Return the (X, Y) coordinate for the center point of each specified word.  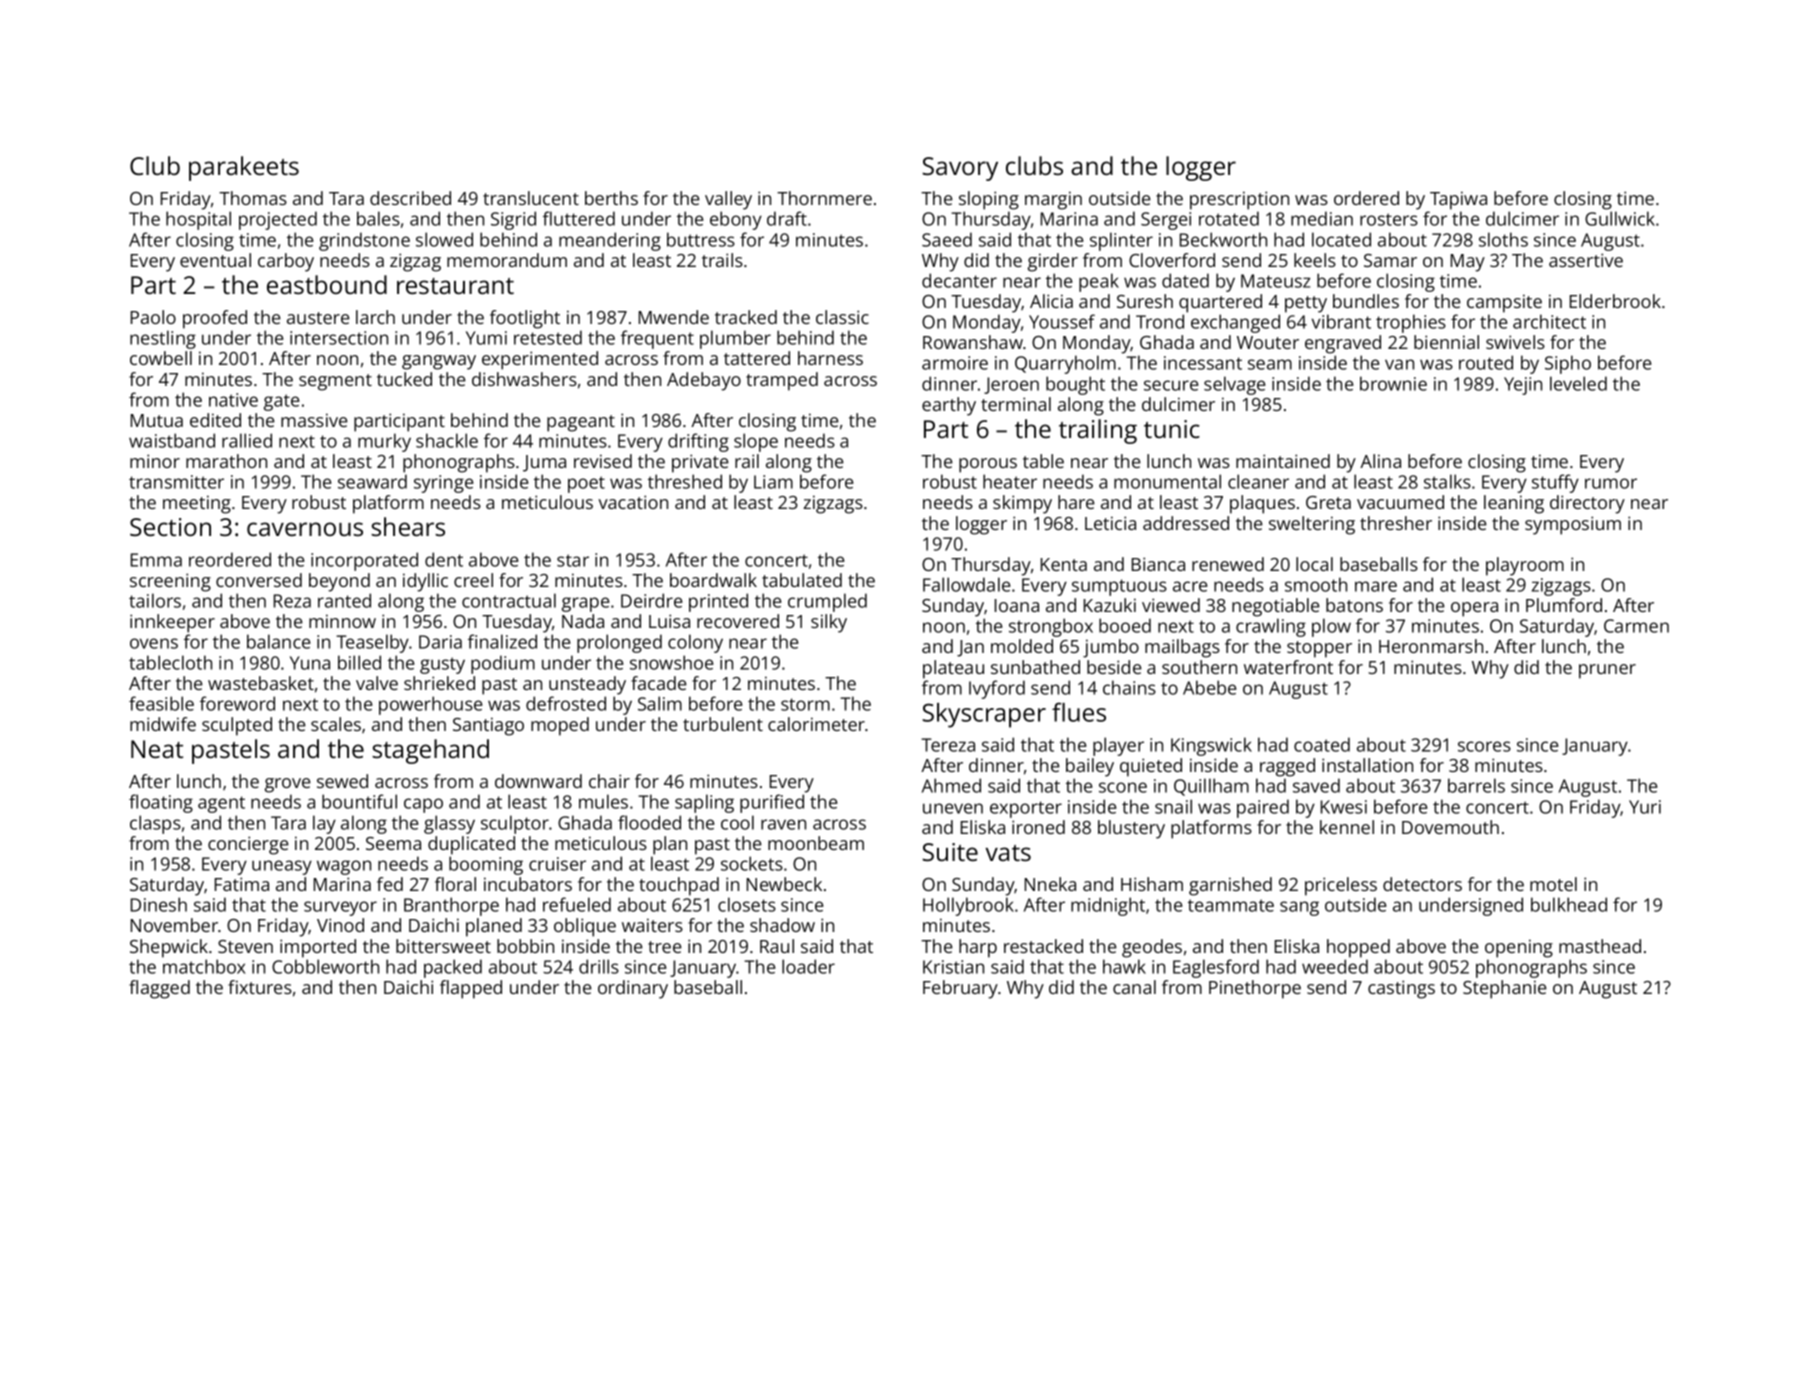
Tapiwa (1458, 200)
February (960, 989)
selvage (1234, 385)
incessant (1203, 363)
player (1118, 746)
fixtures (260, 987)
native (233, 400)
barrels (1476, 785)
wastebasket (261, 683)
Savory (960, 169)
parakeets (244, 168)
